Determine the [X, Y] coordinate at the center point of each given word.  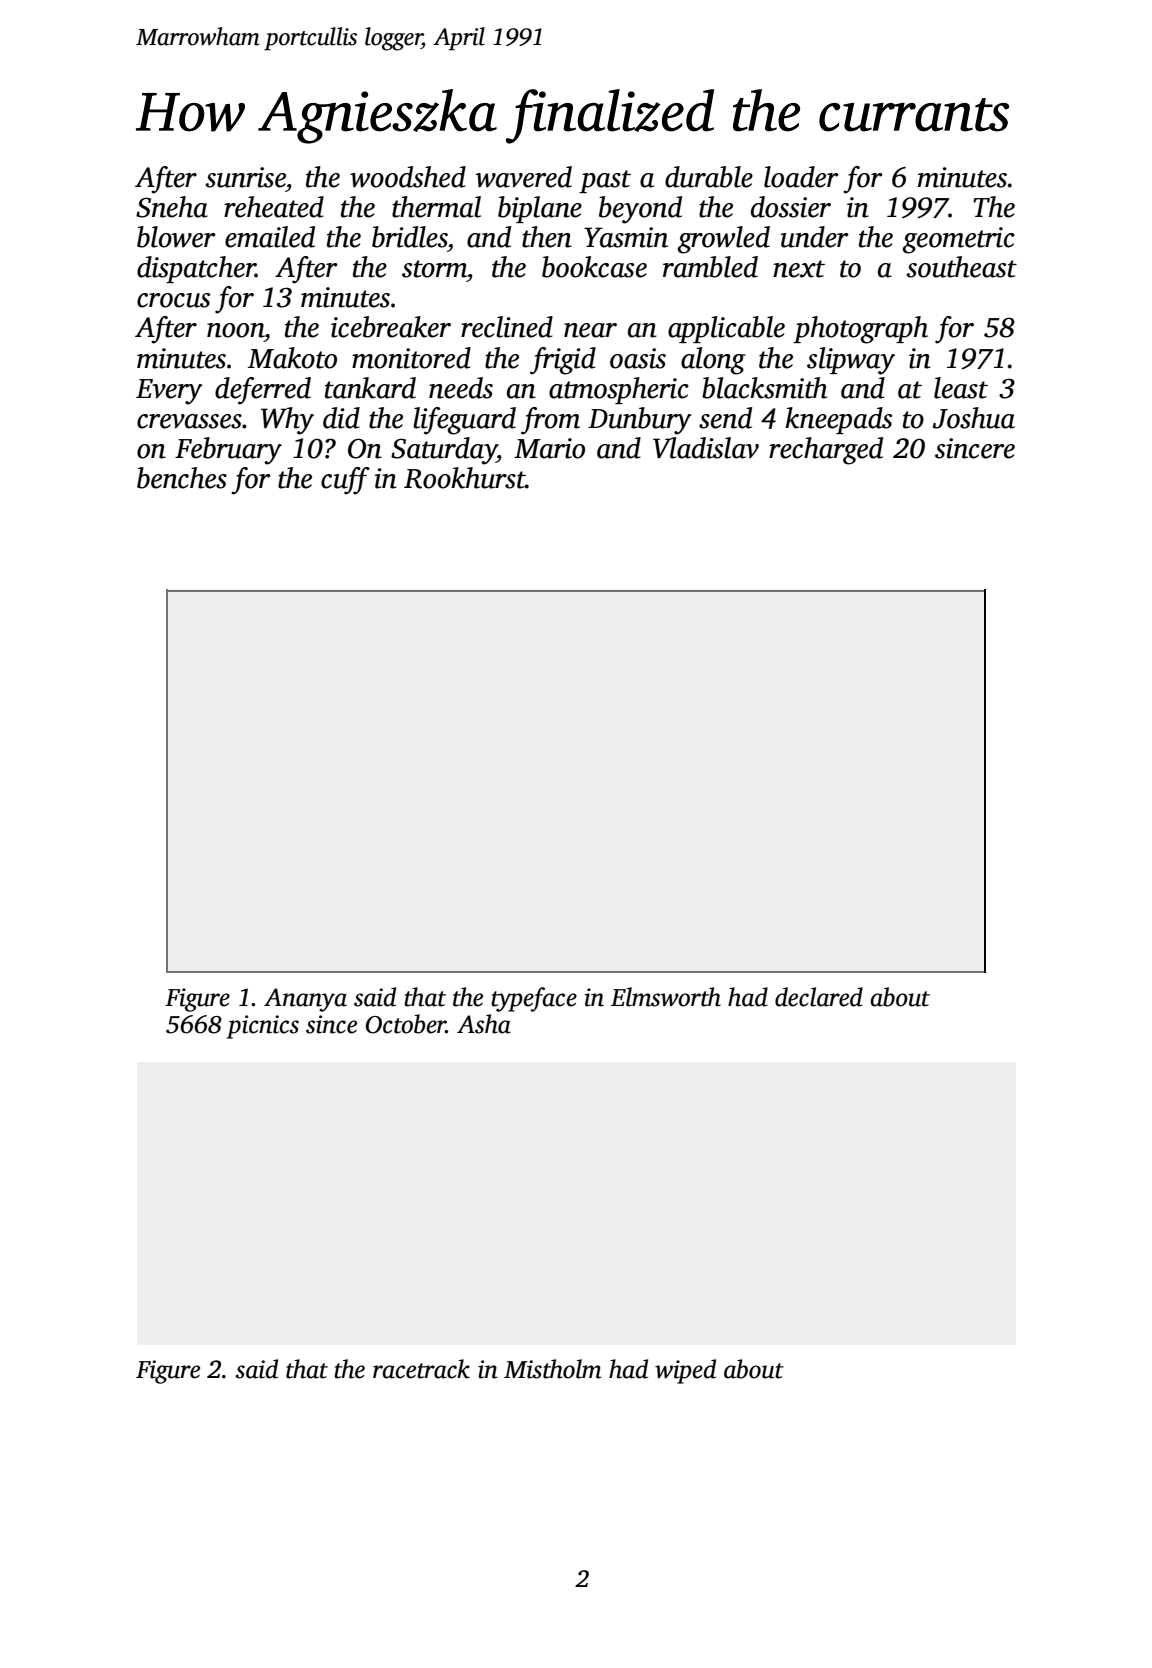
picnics [263, 1027]
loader [801, 177]
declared [819, 997]
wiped [685, 1371]
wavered [523, 177]
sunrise [245, 177]
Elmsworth [666, 997]
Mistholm [552, 1369]
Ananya [305, 1000]
